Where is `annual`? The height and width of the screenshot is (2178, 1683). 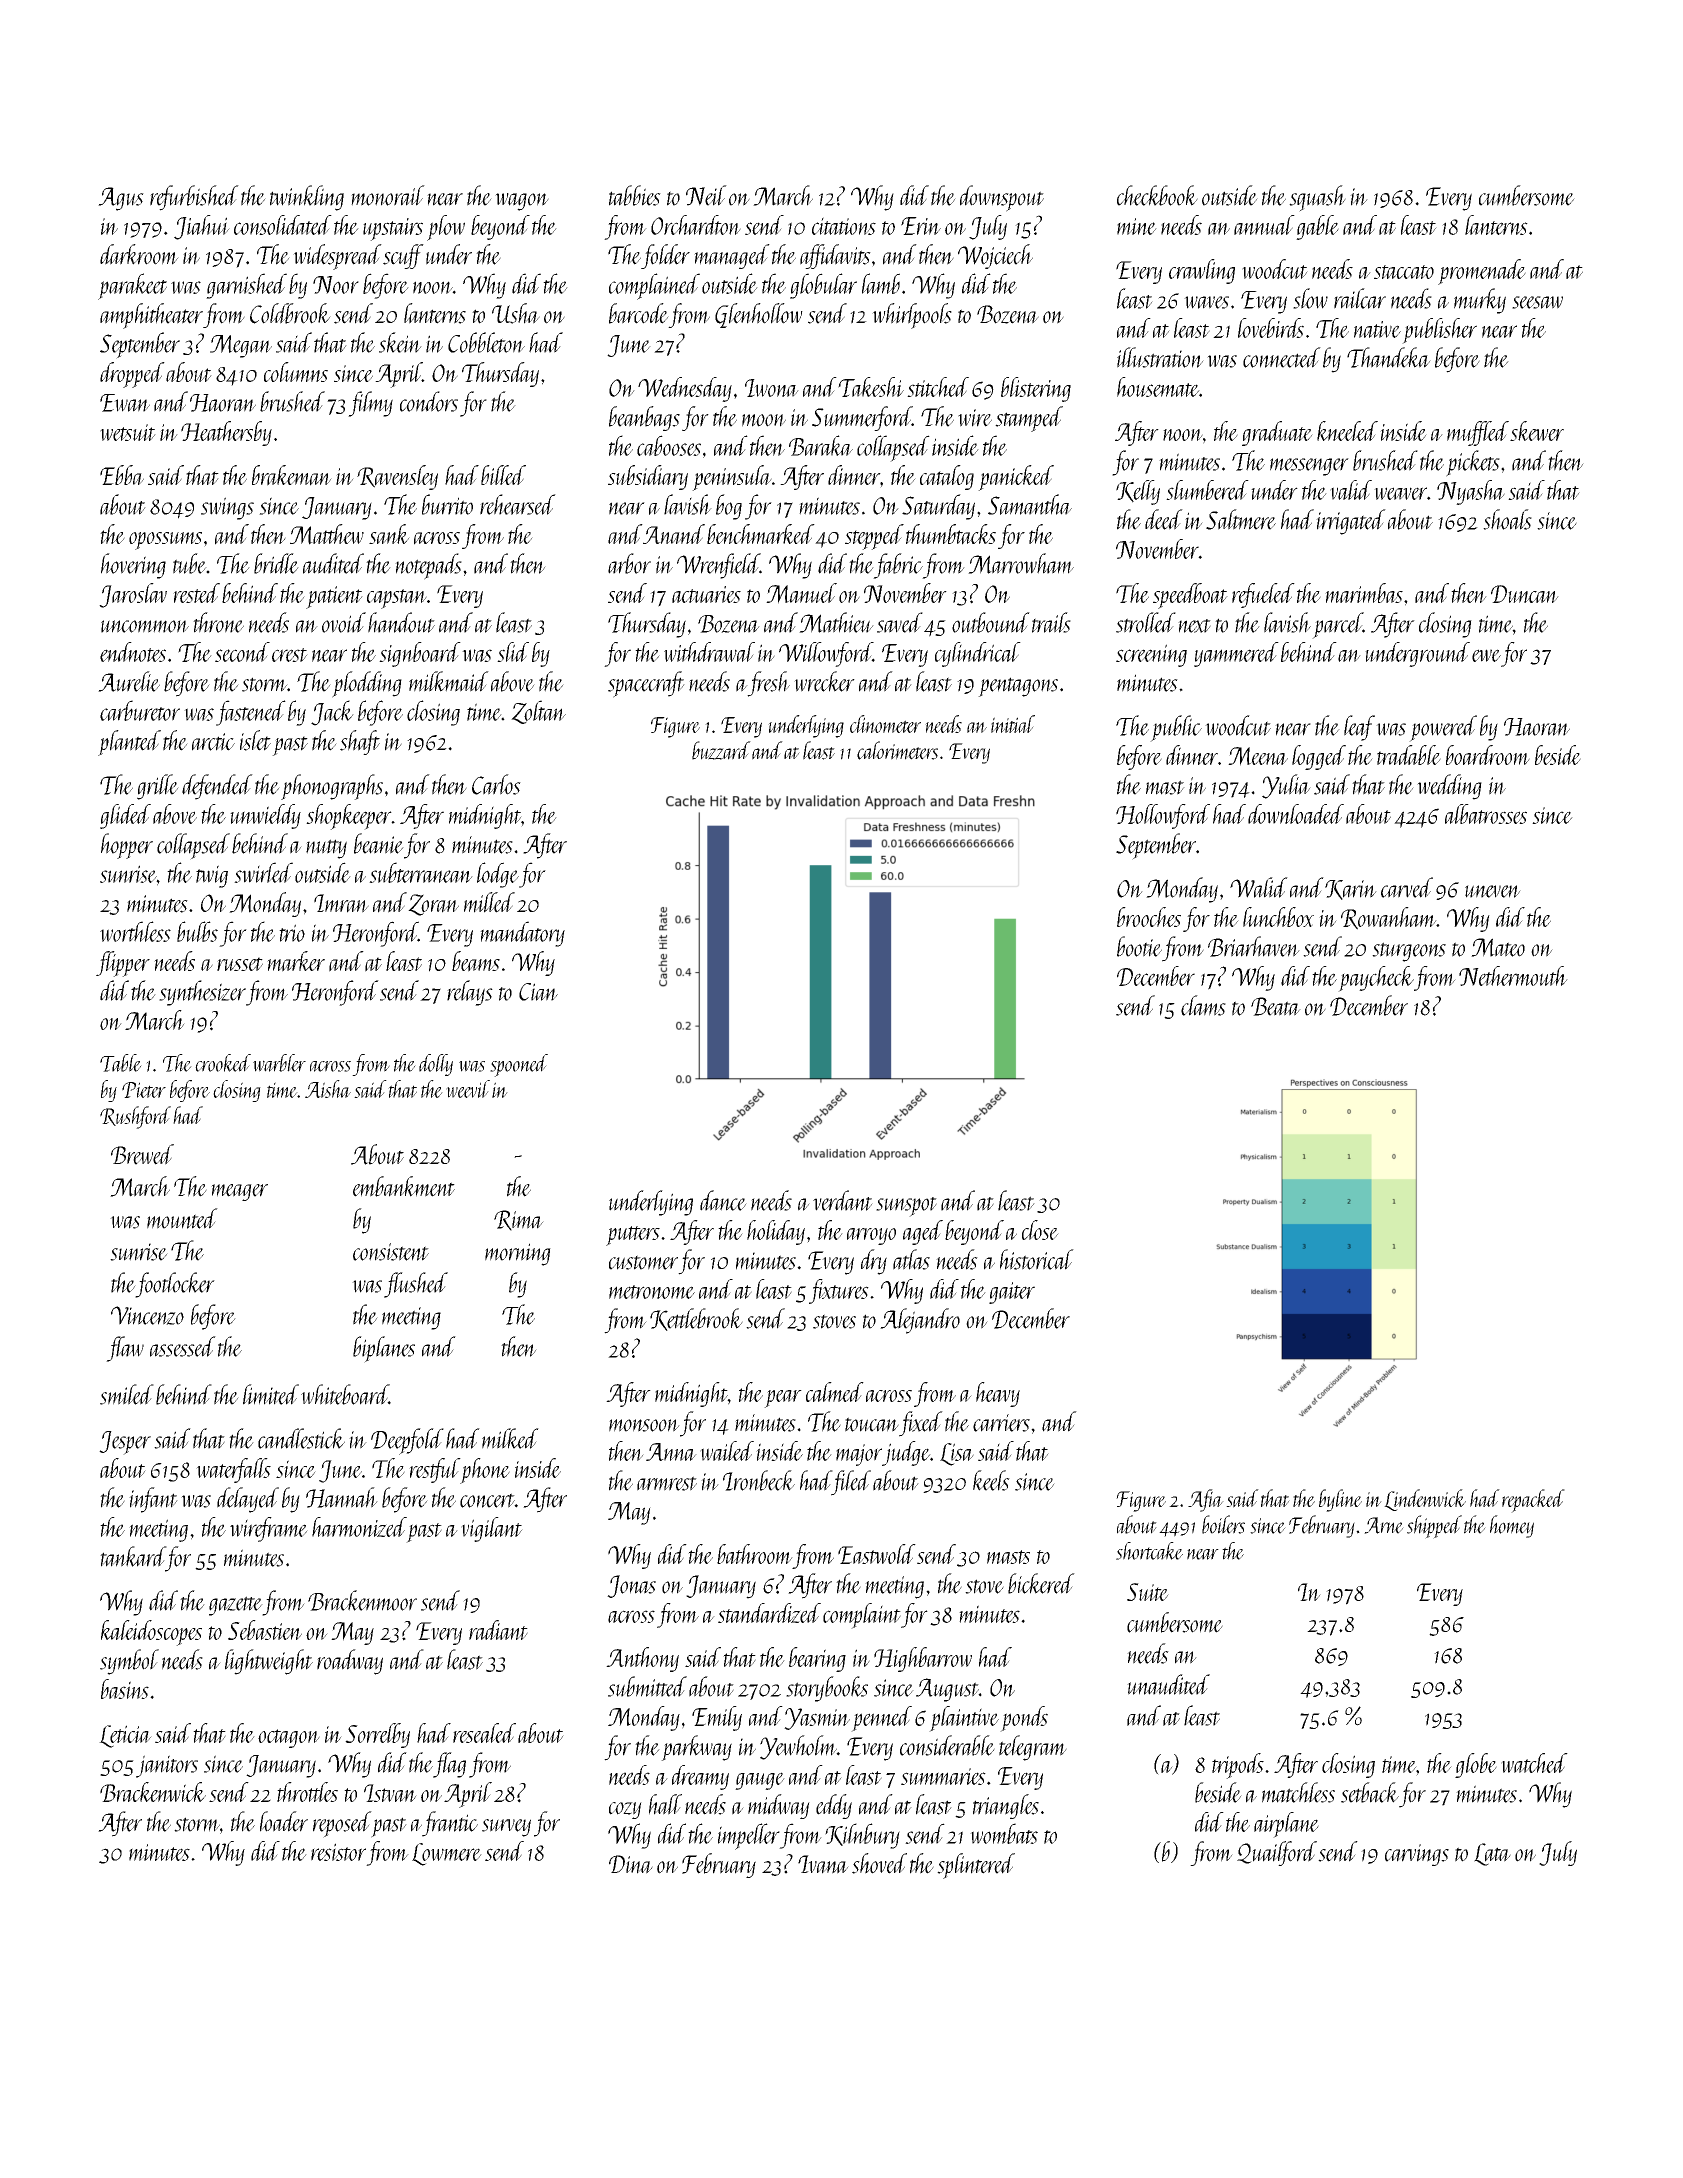
annual is located at coordinates (1264, 225).
